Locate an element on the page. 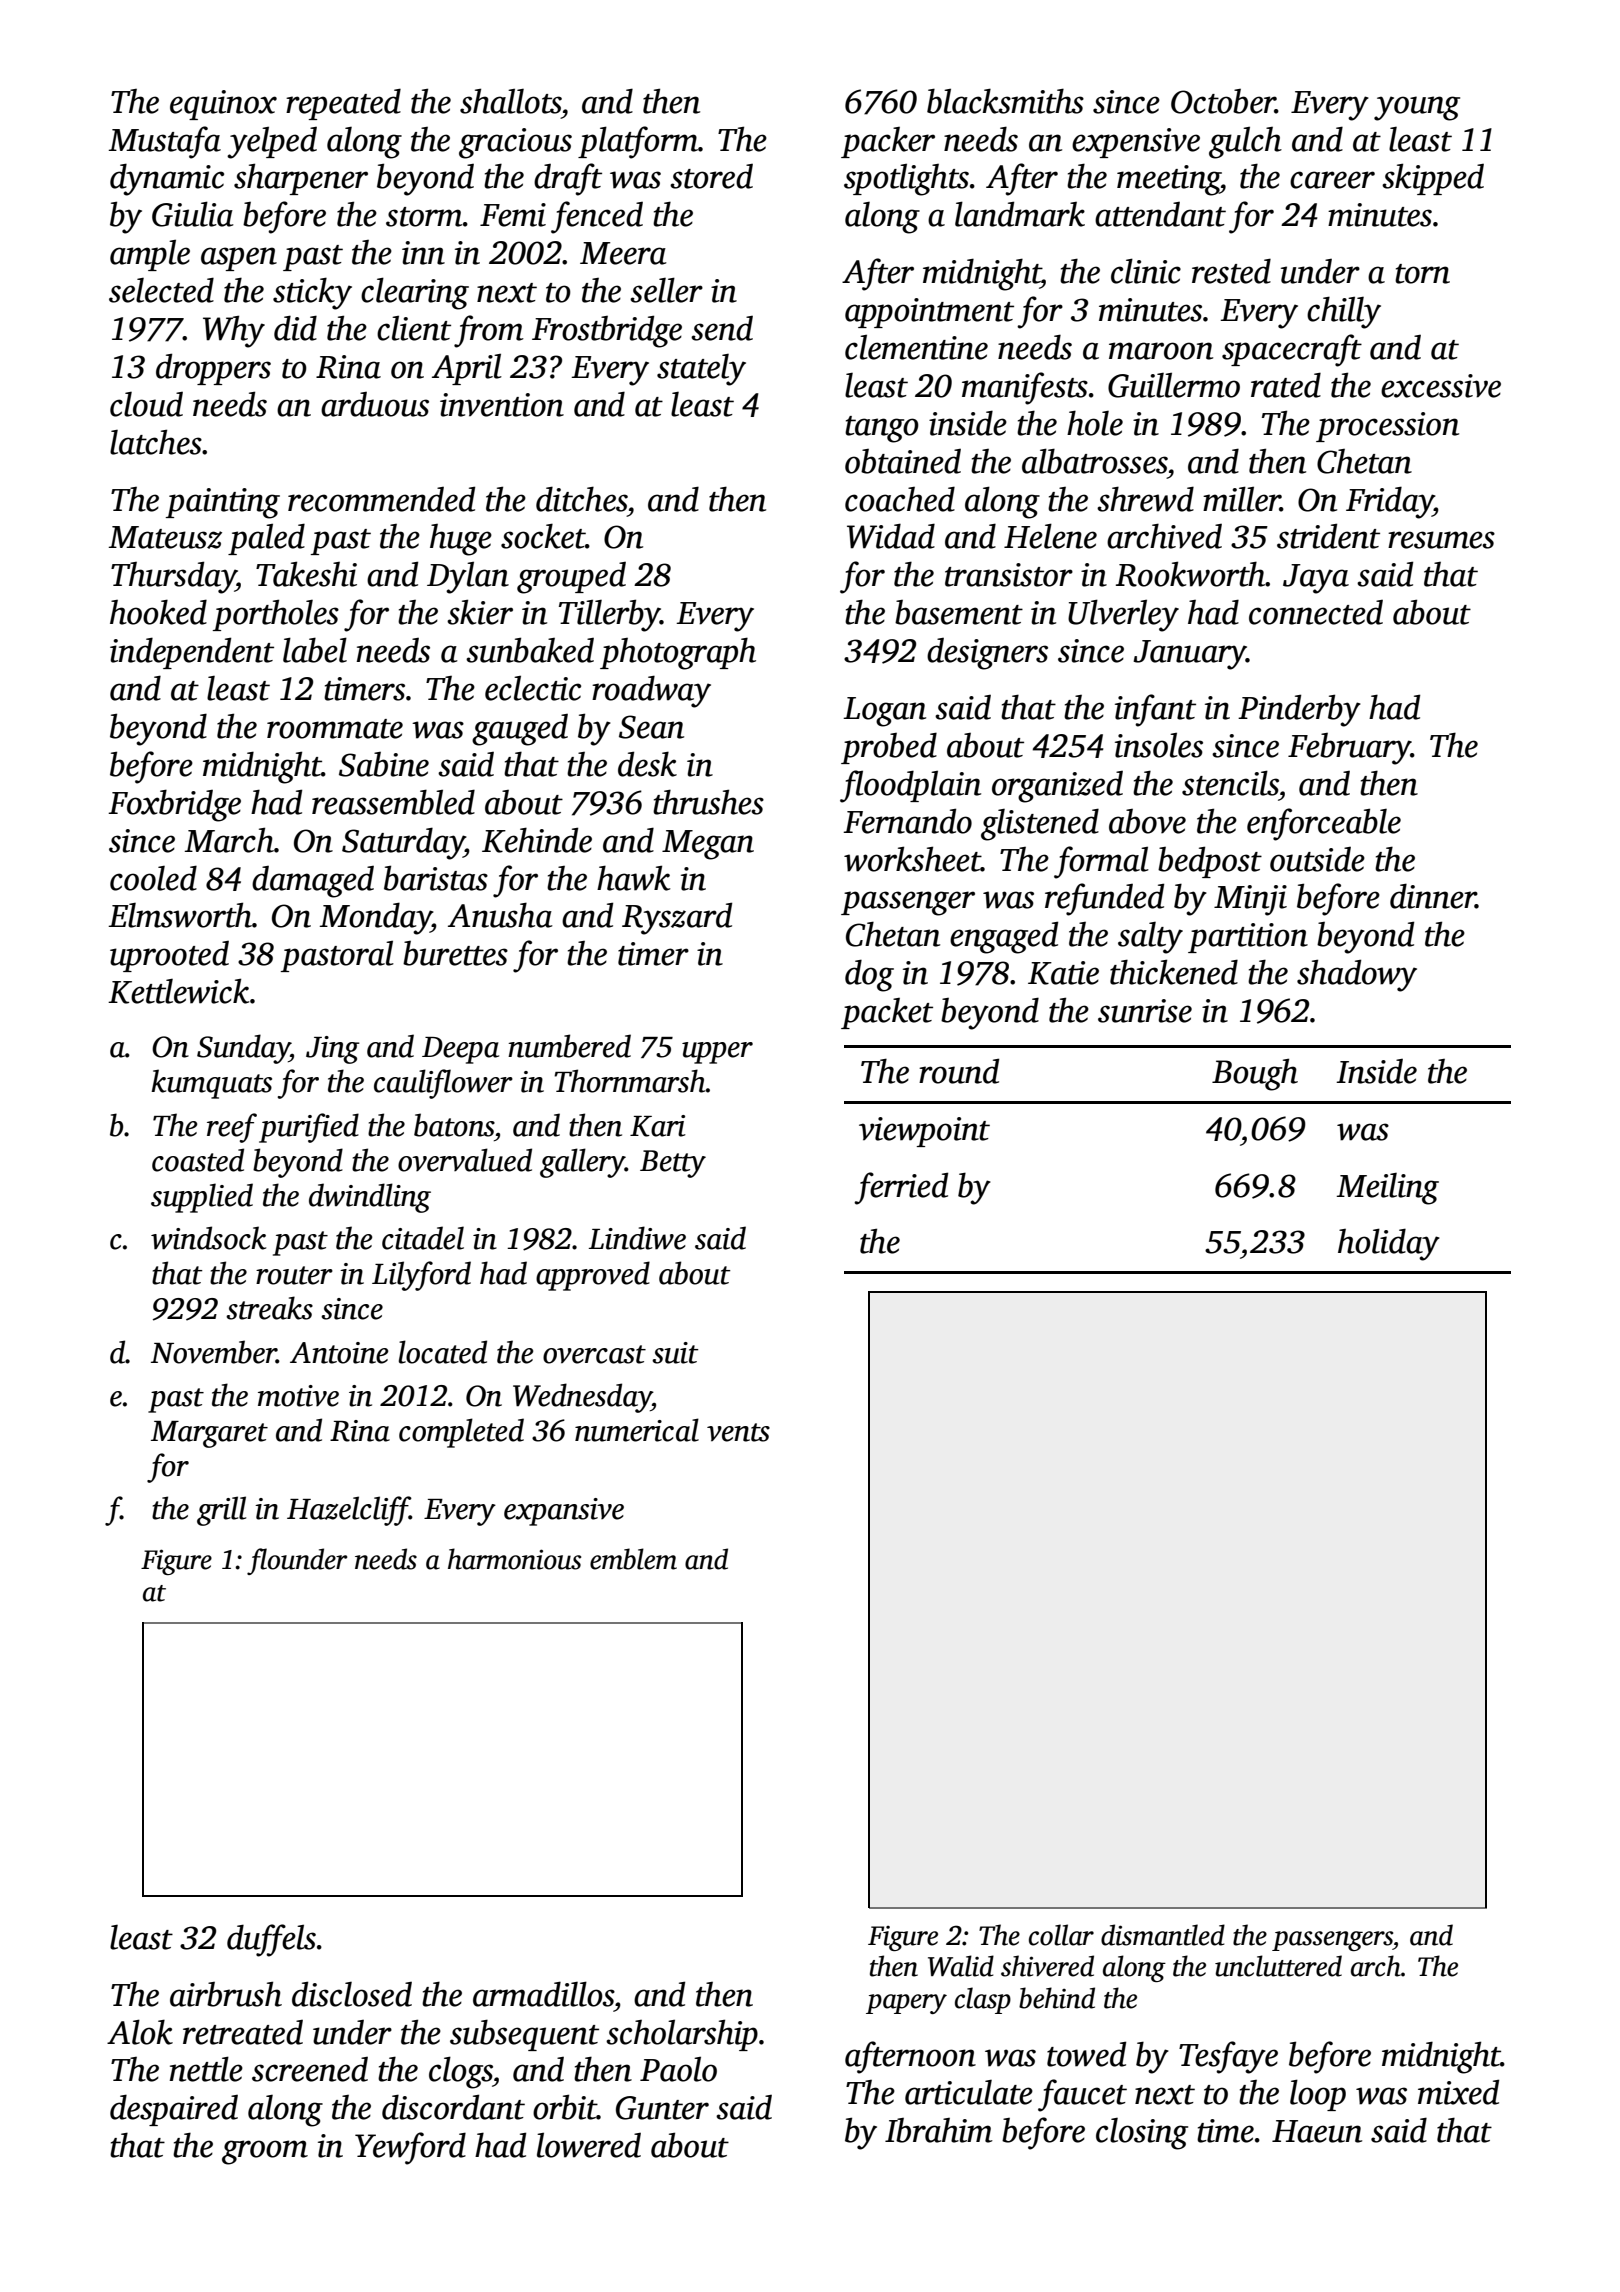 The width and height of the page is (1620, 2292). appointment is located at coordinates (929, 313).
